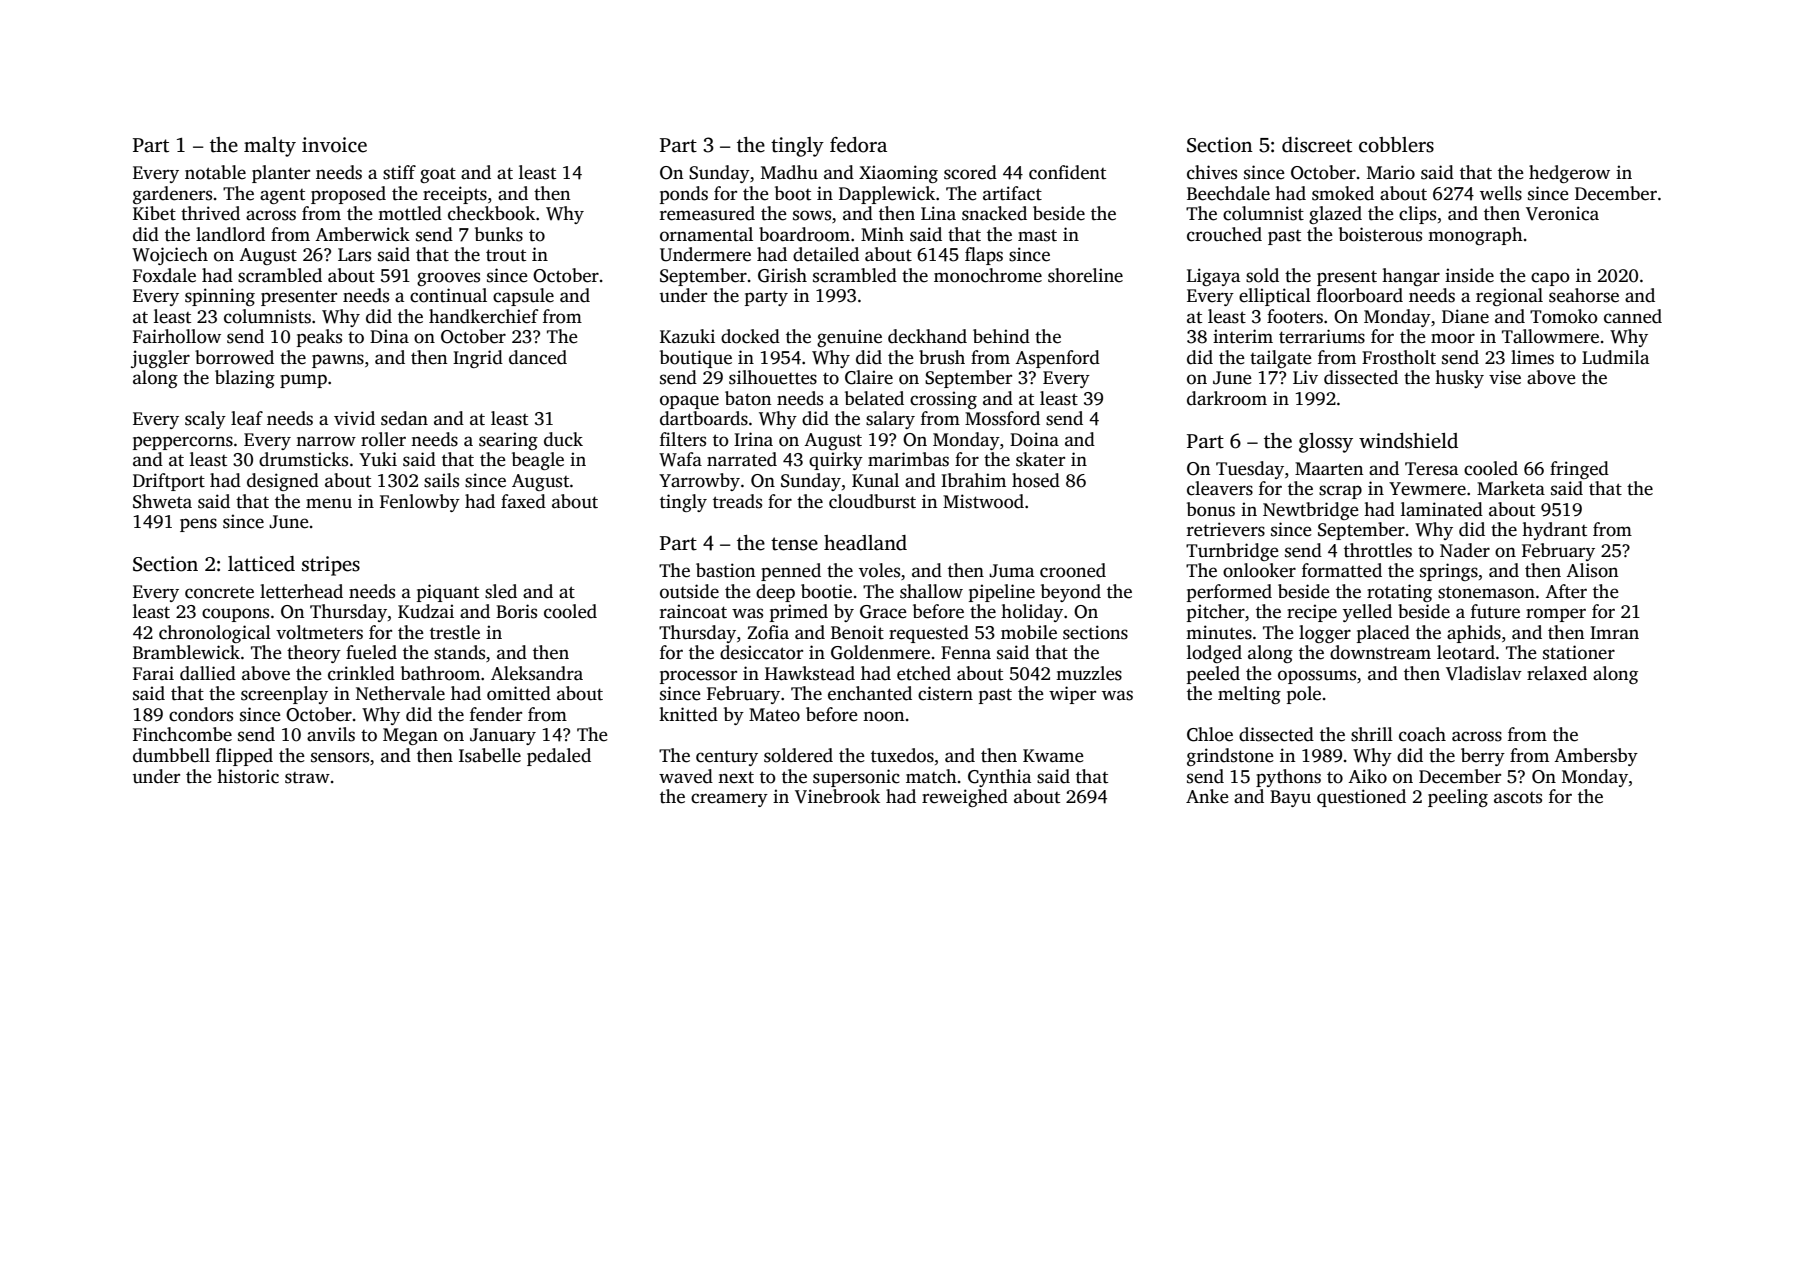  What do you see at coordinates (689, 402) in the image?
I see `opaque` at bounding box center [689, 402].
